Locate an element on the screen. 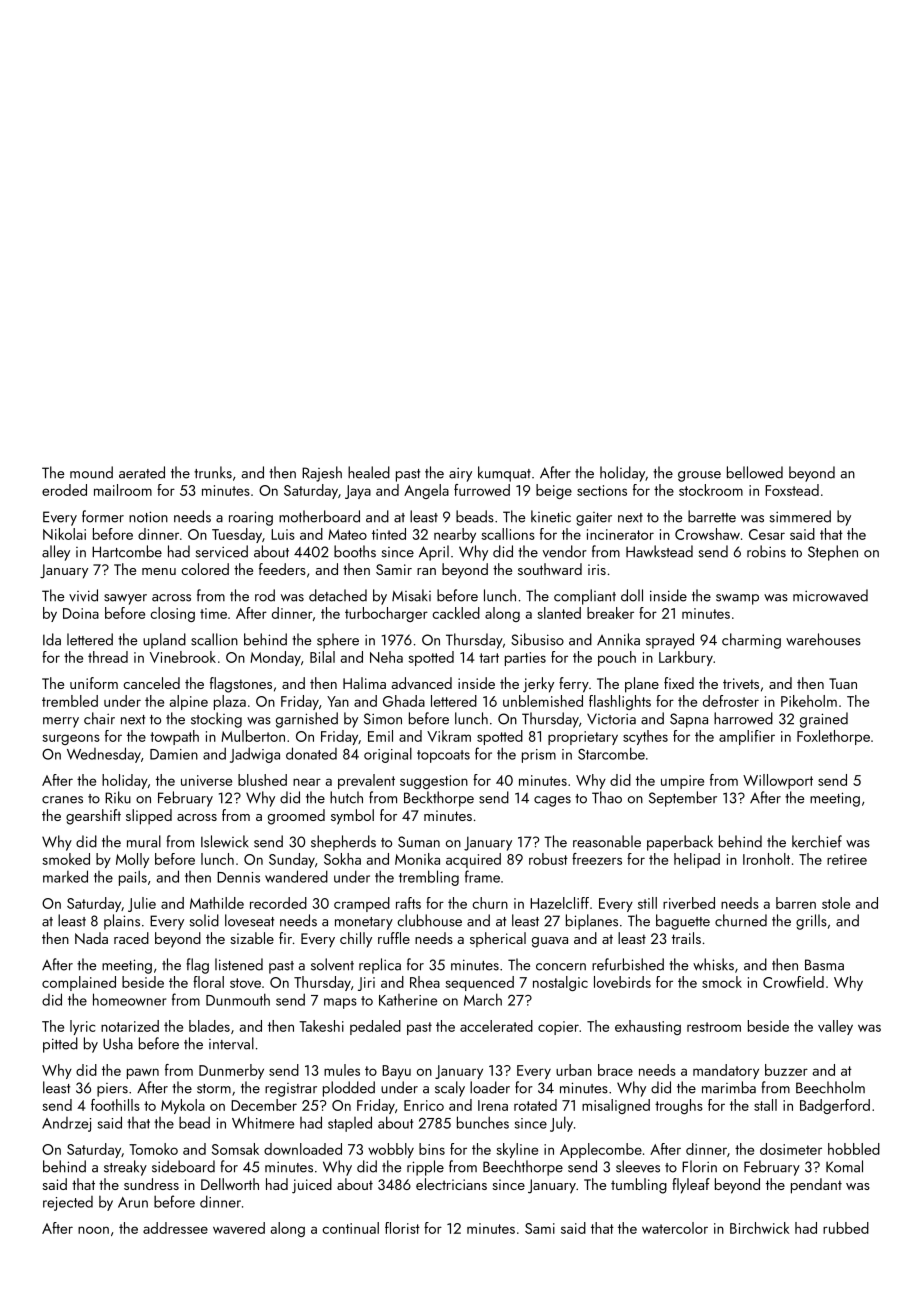  cranes is located at coordinates (62, 800).
